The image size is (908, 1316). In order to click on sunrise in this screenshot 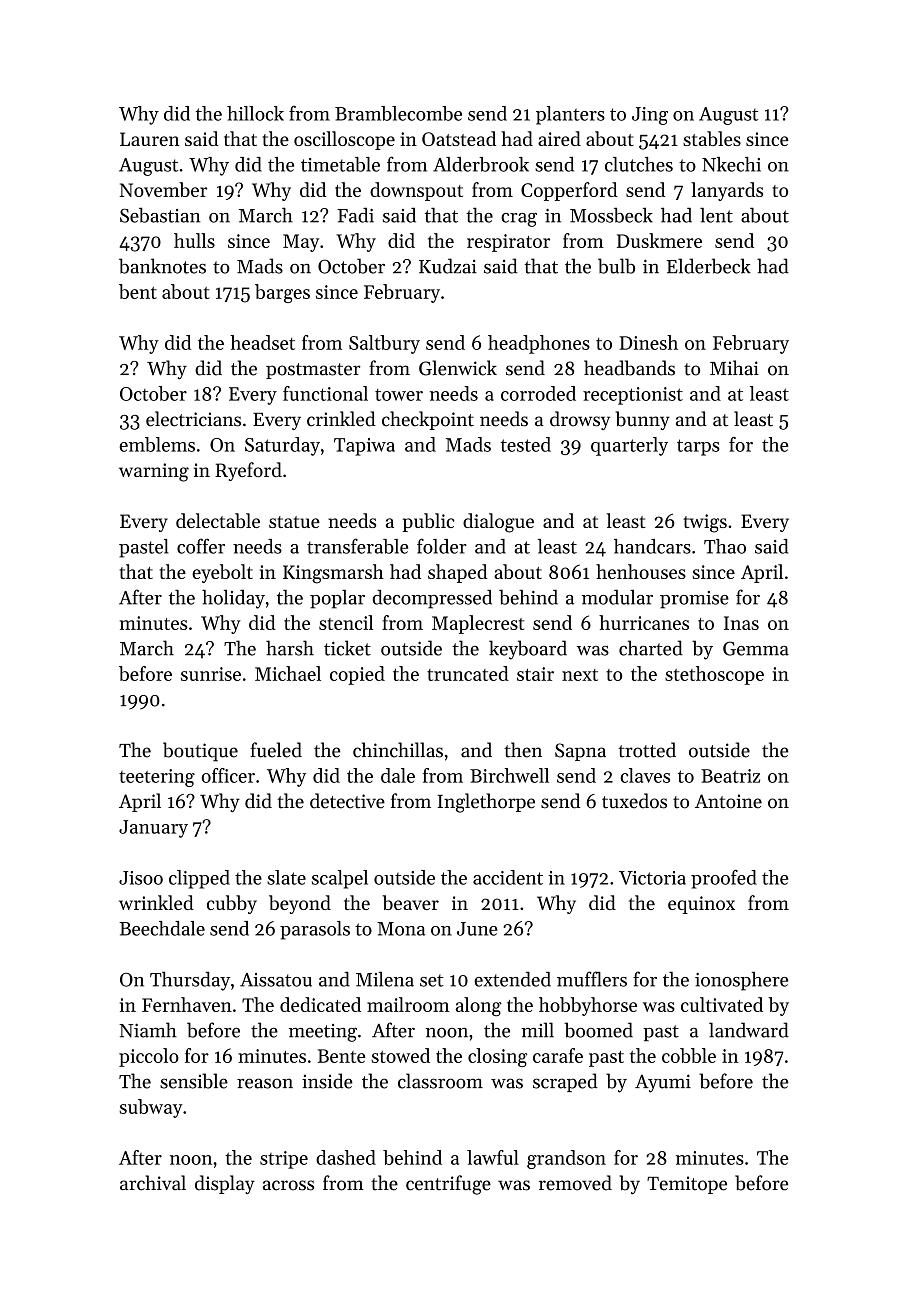, I will do `click(211, 674)`.
